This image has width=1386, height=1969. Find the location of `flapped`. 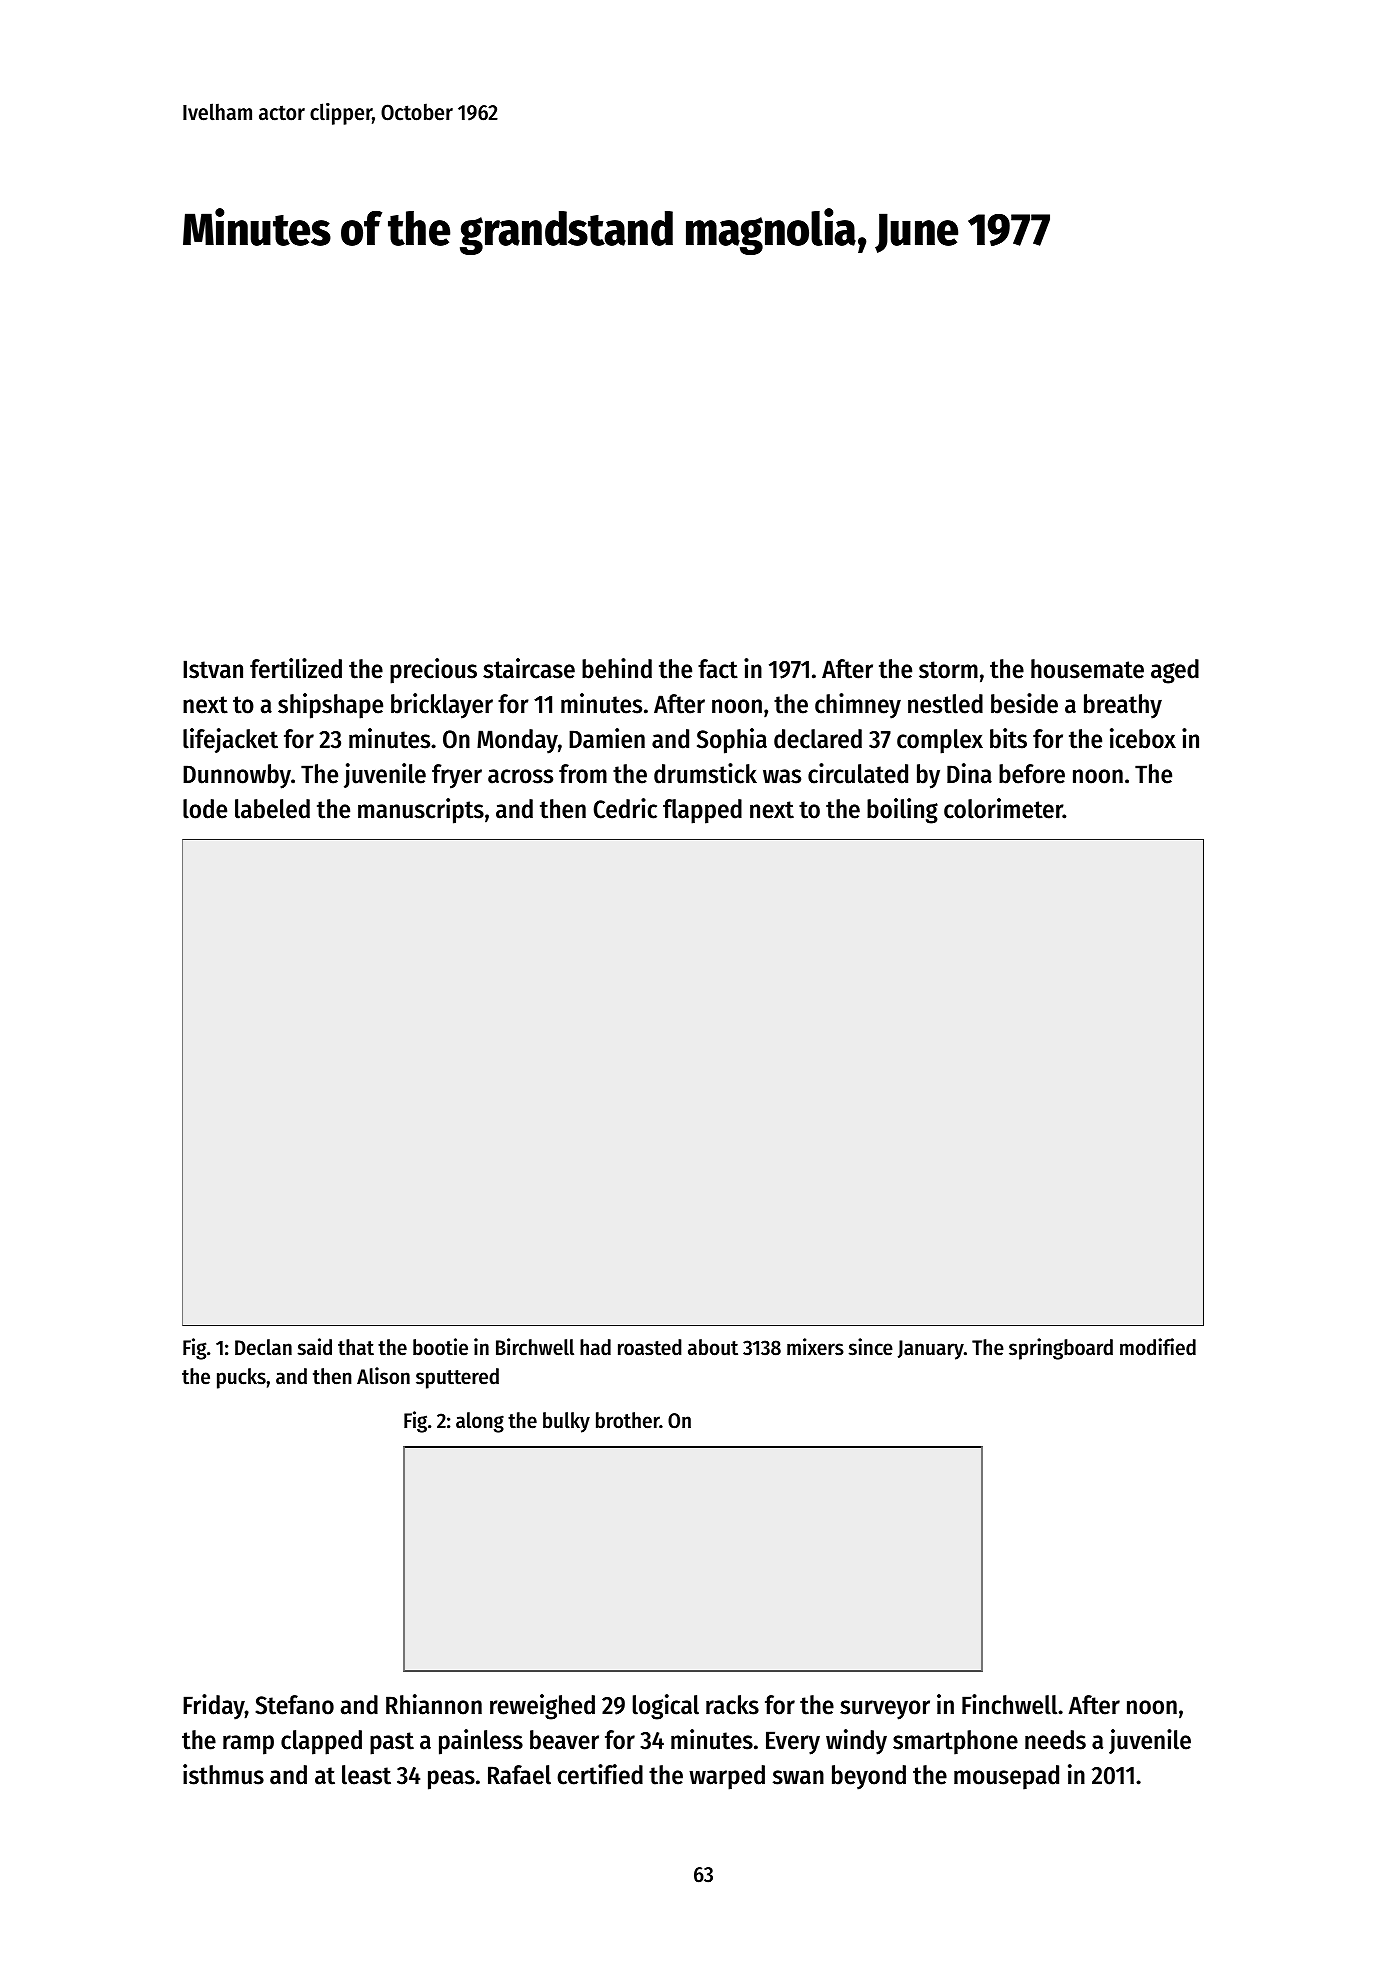

flapped is located at coordinates (702, 811).
